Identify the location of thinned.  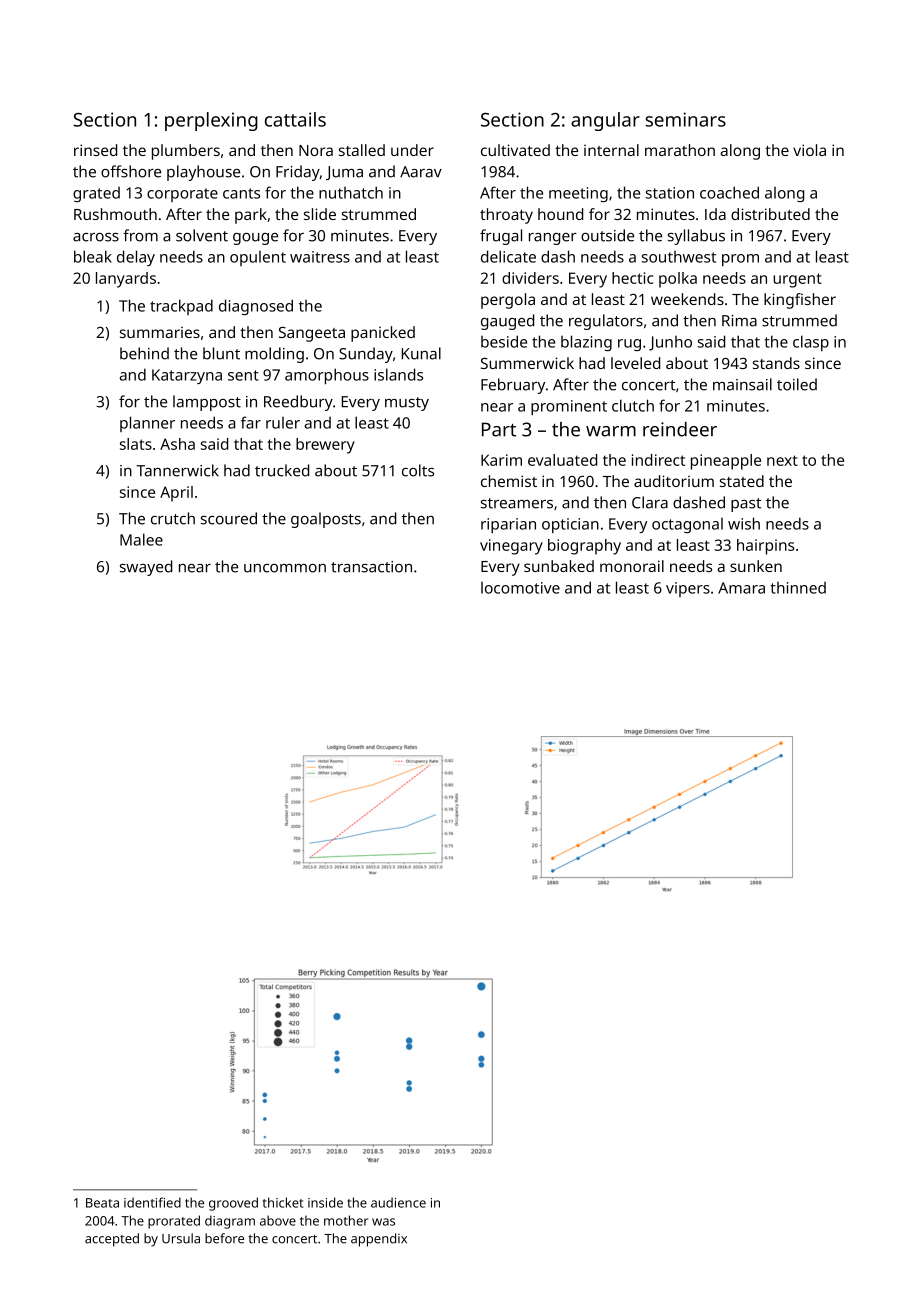
(798, 588).
